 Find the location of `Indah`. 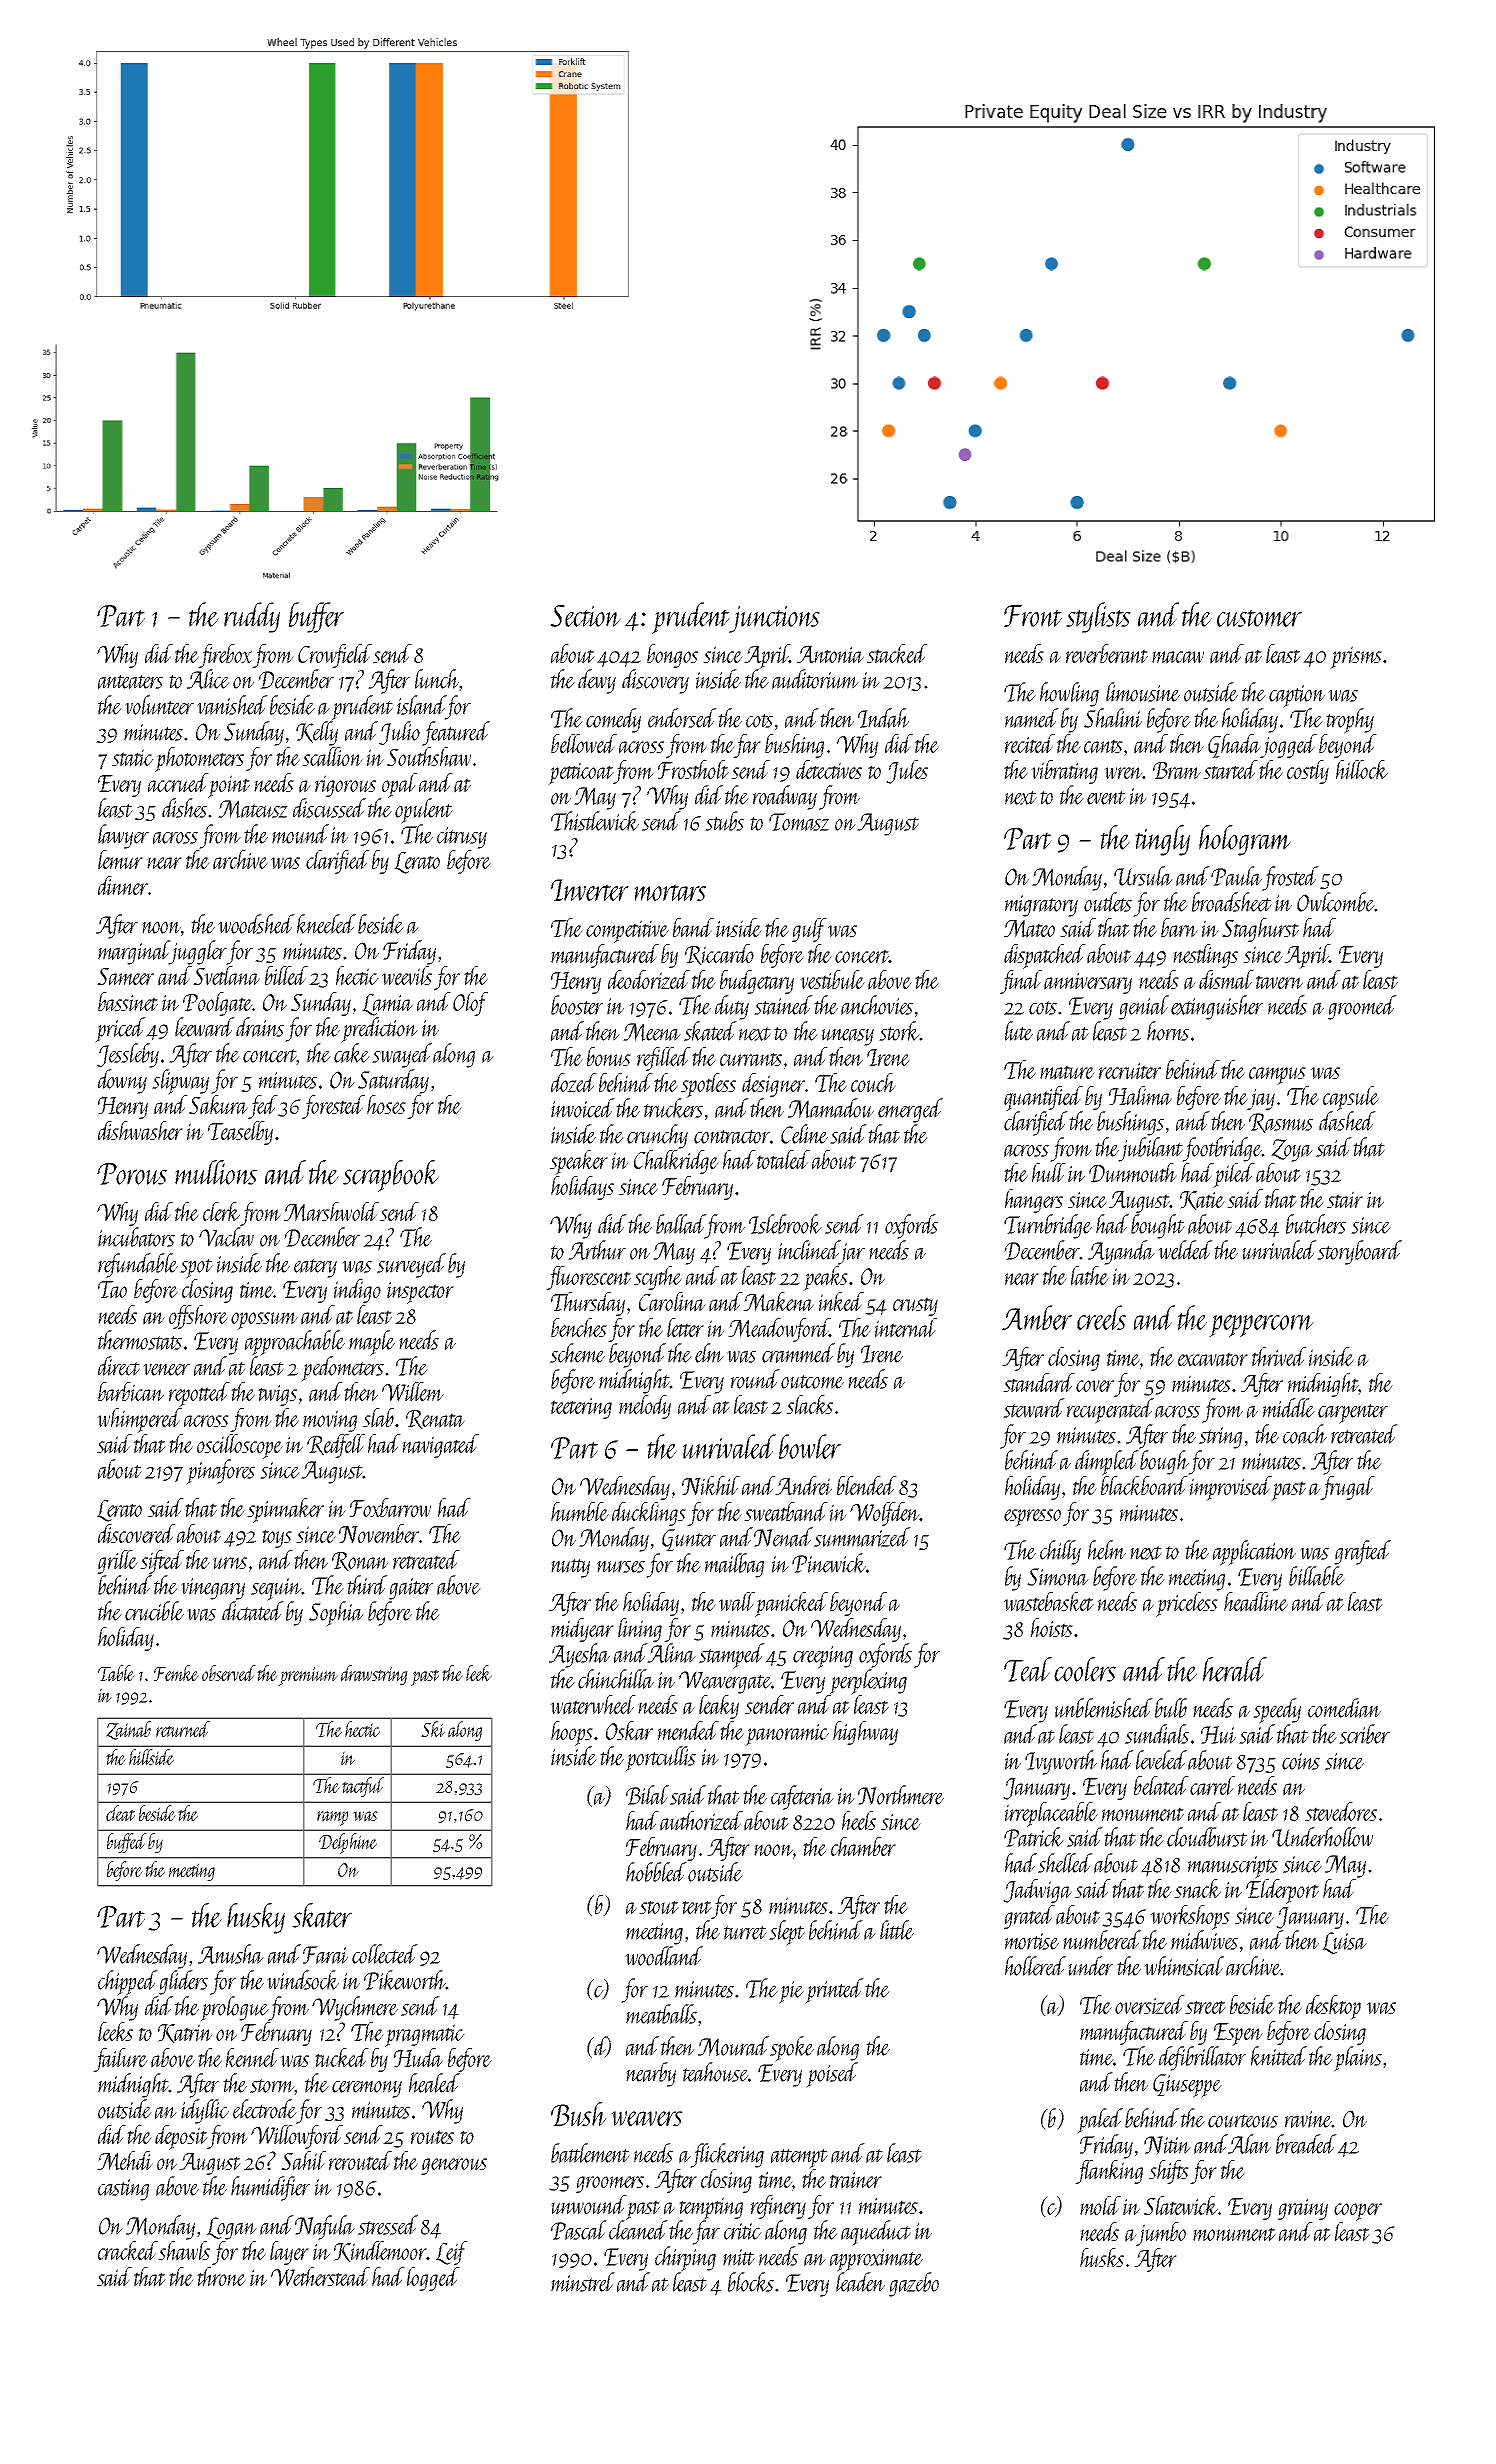

Indah is located at coordinates (883, 718).
